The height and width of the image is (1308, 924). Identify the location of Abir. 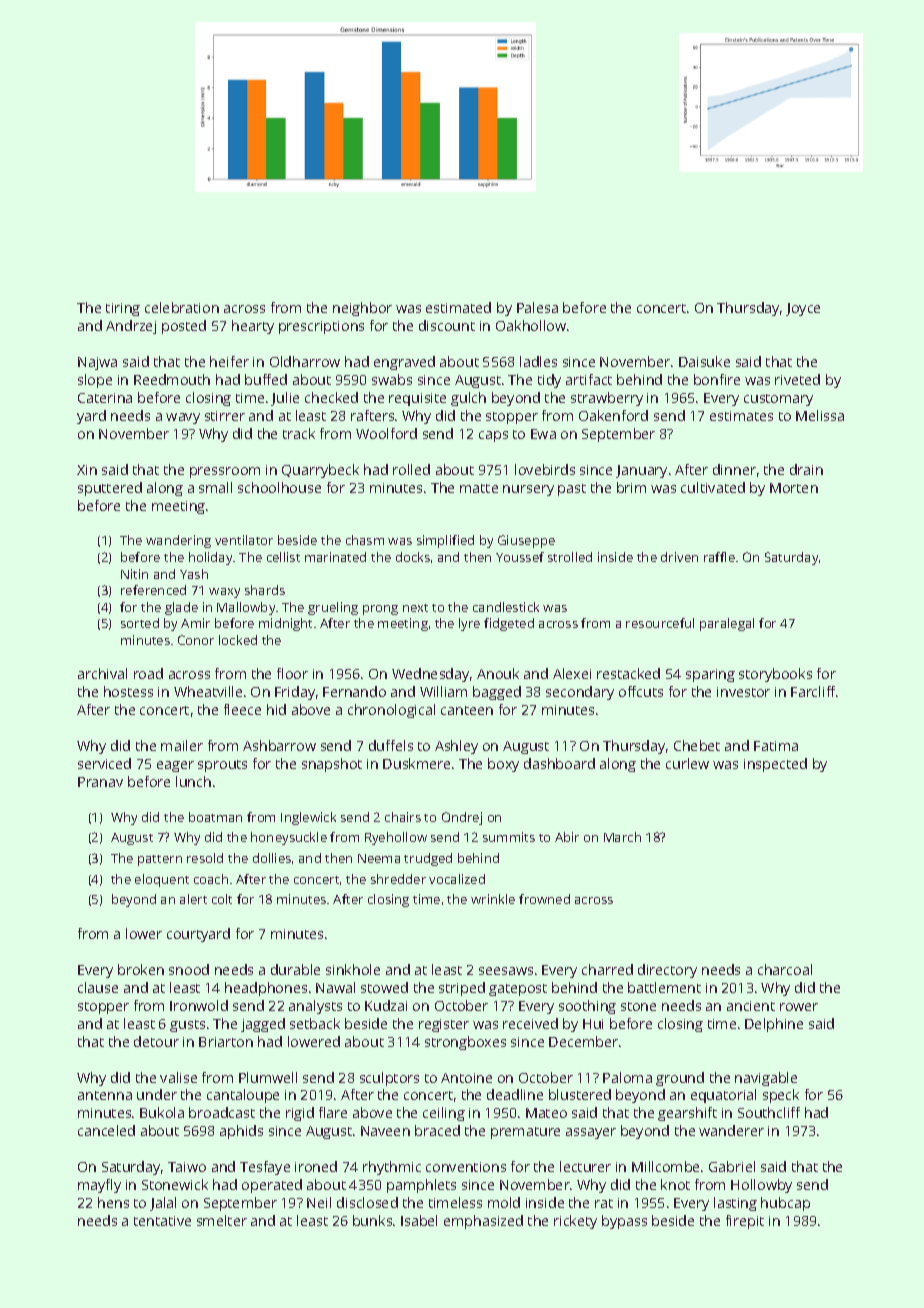
(567, 837).
